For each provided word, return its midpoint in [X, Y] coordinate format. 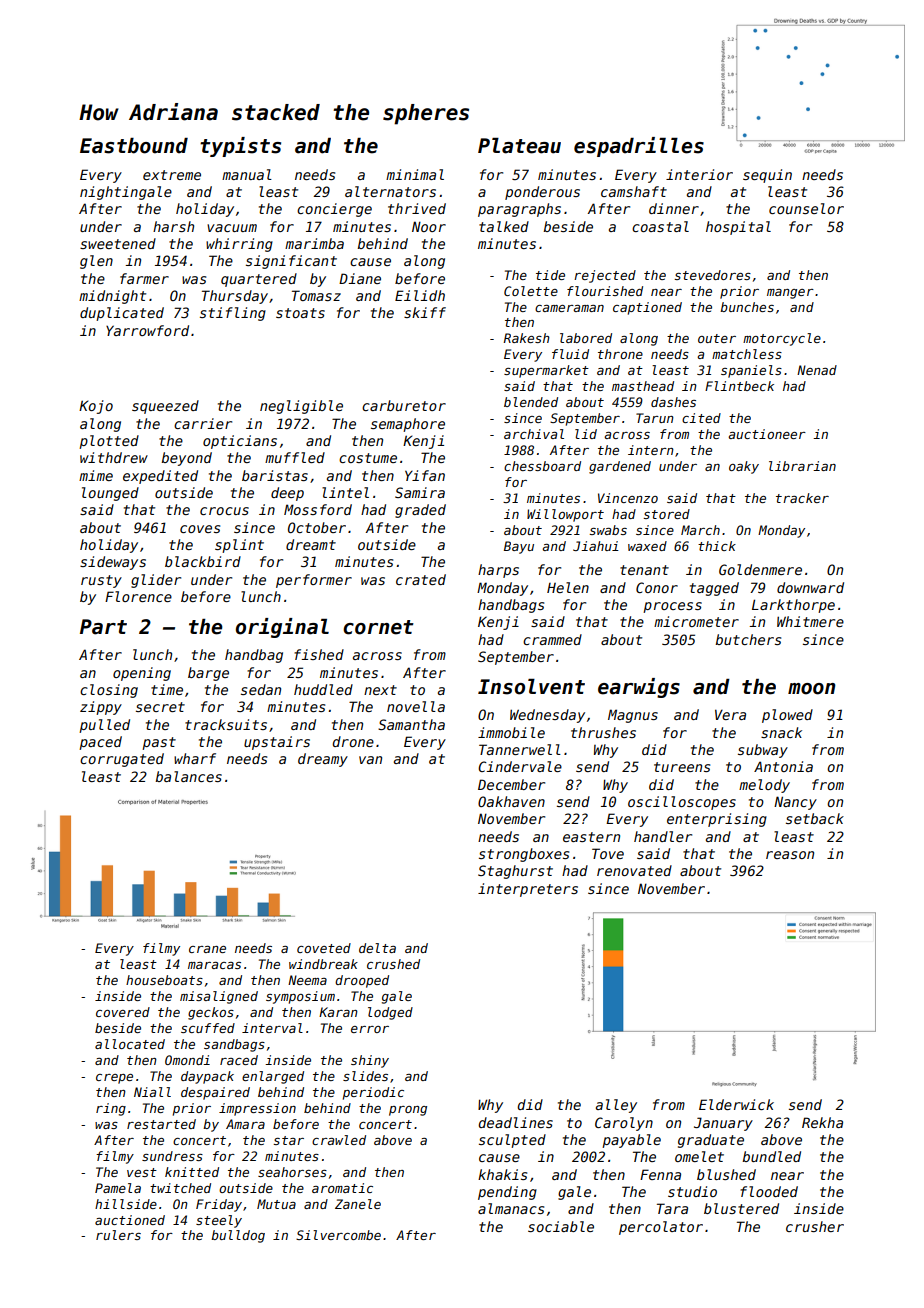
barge [208, 674]
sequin [767, 176]
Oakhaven [511, 801]
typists [240, 147]
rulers [118, 1235]
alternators [390, 191]
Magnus [633, 716]
